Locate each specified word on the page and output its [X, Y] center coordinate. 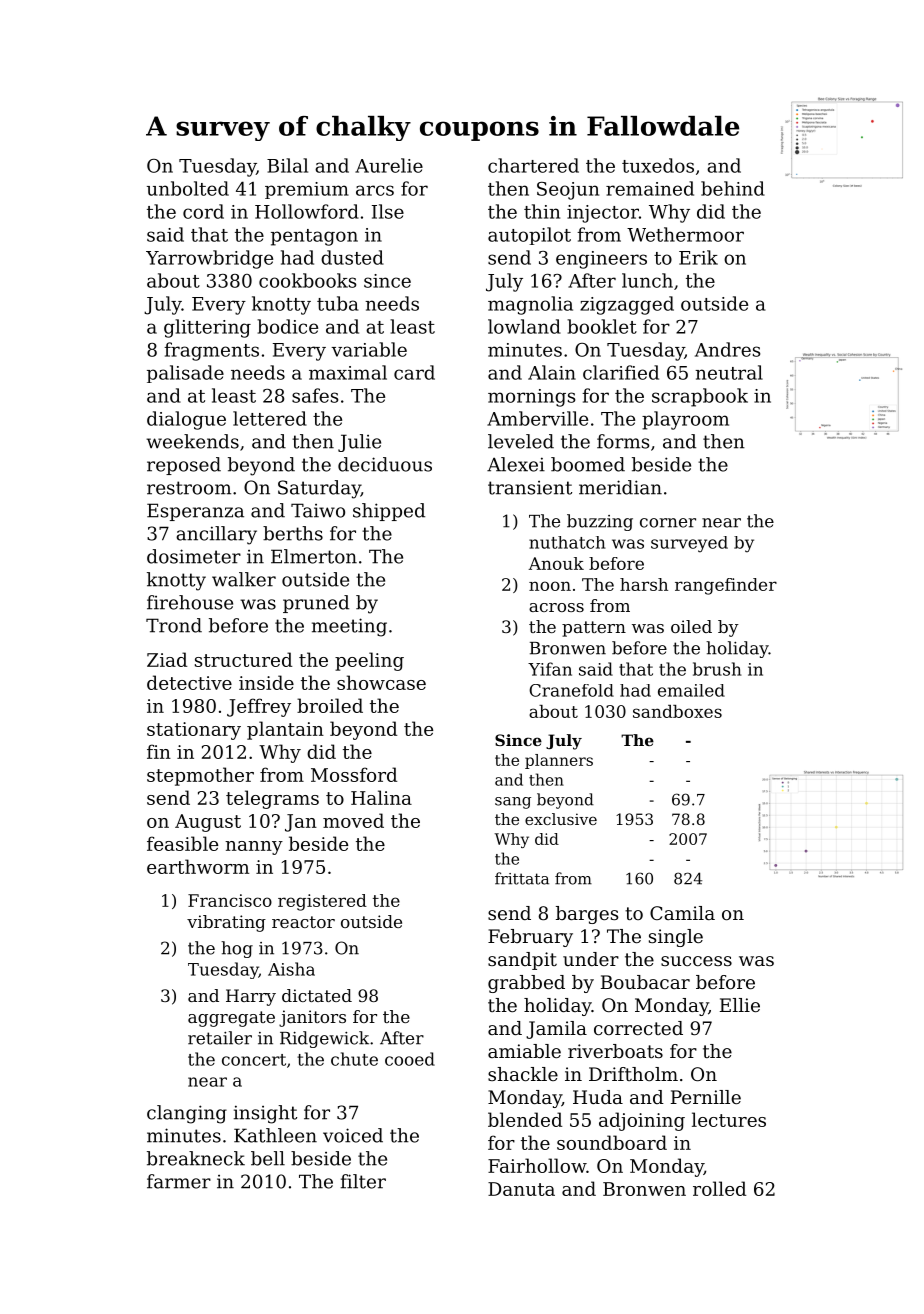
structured [243, 659]
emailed [691, 690]
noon [550, 586]
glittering [207, 328]
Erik [698, 257]
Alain [552, 372]
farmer [179, 1181]
